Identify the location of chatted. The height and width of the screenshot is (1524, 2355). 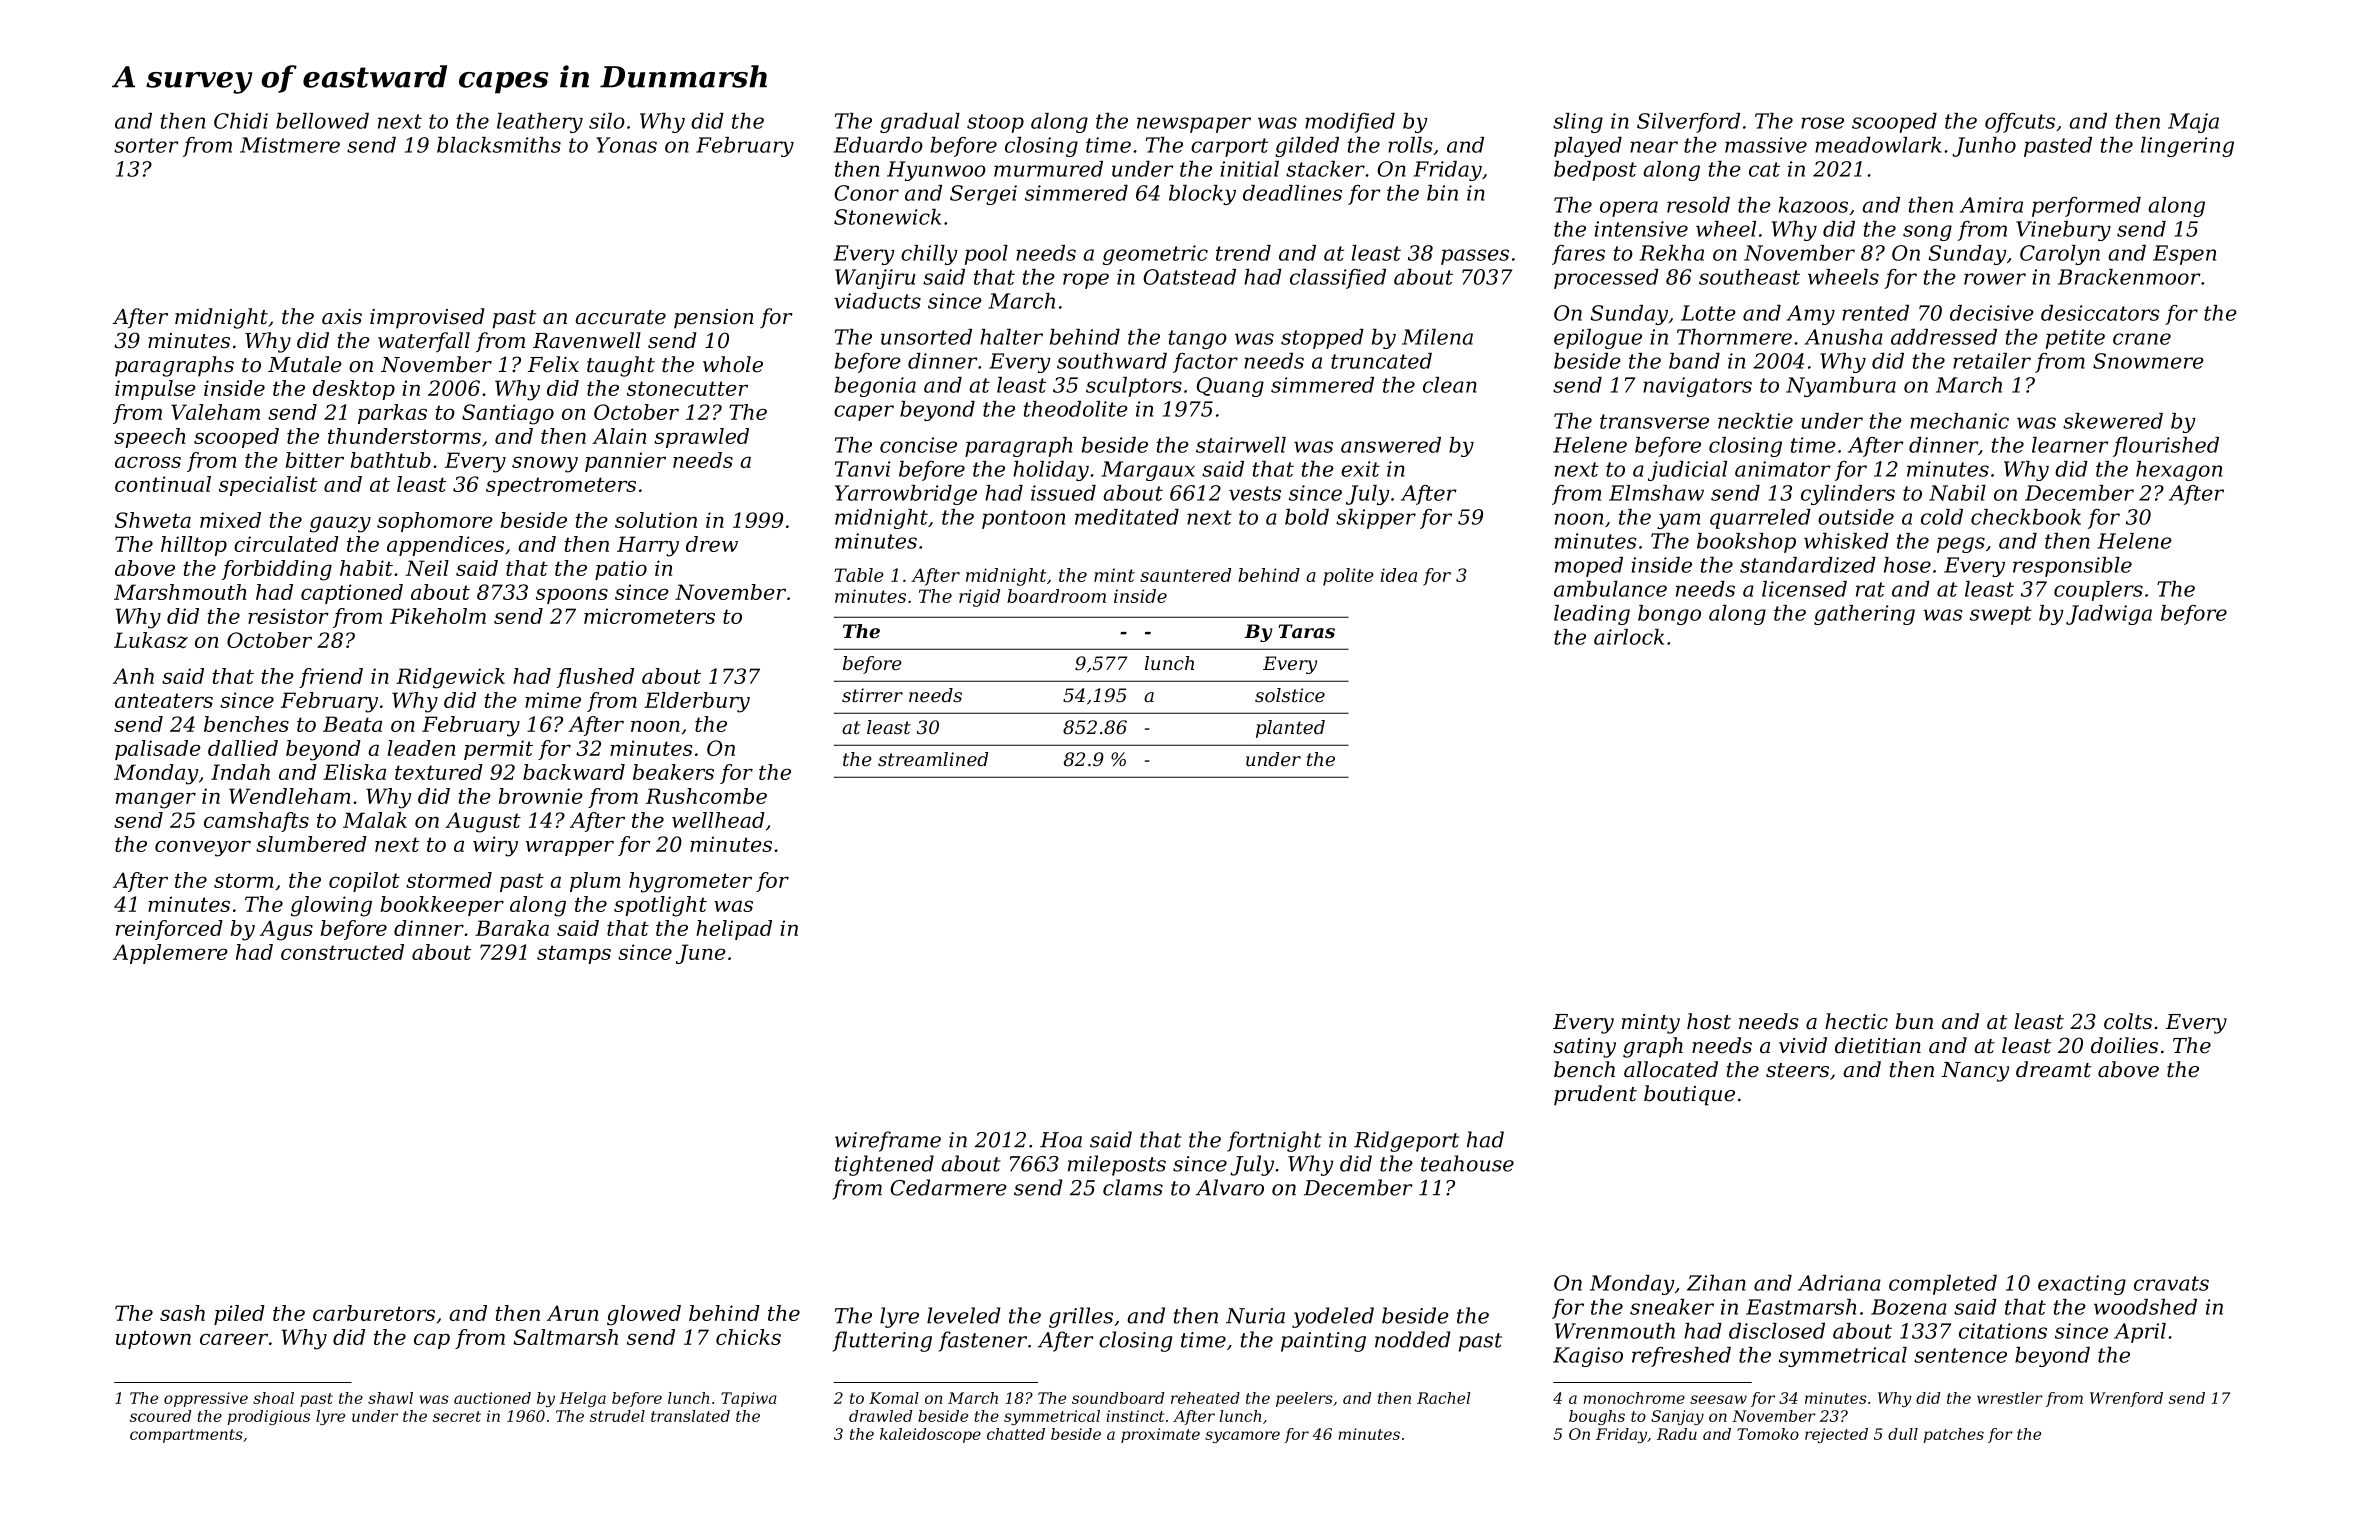
(1016, 1434).
